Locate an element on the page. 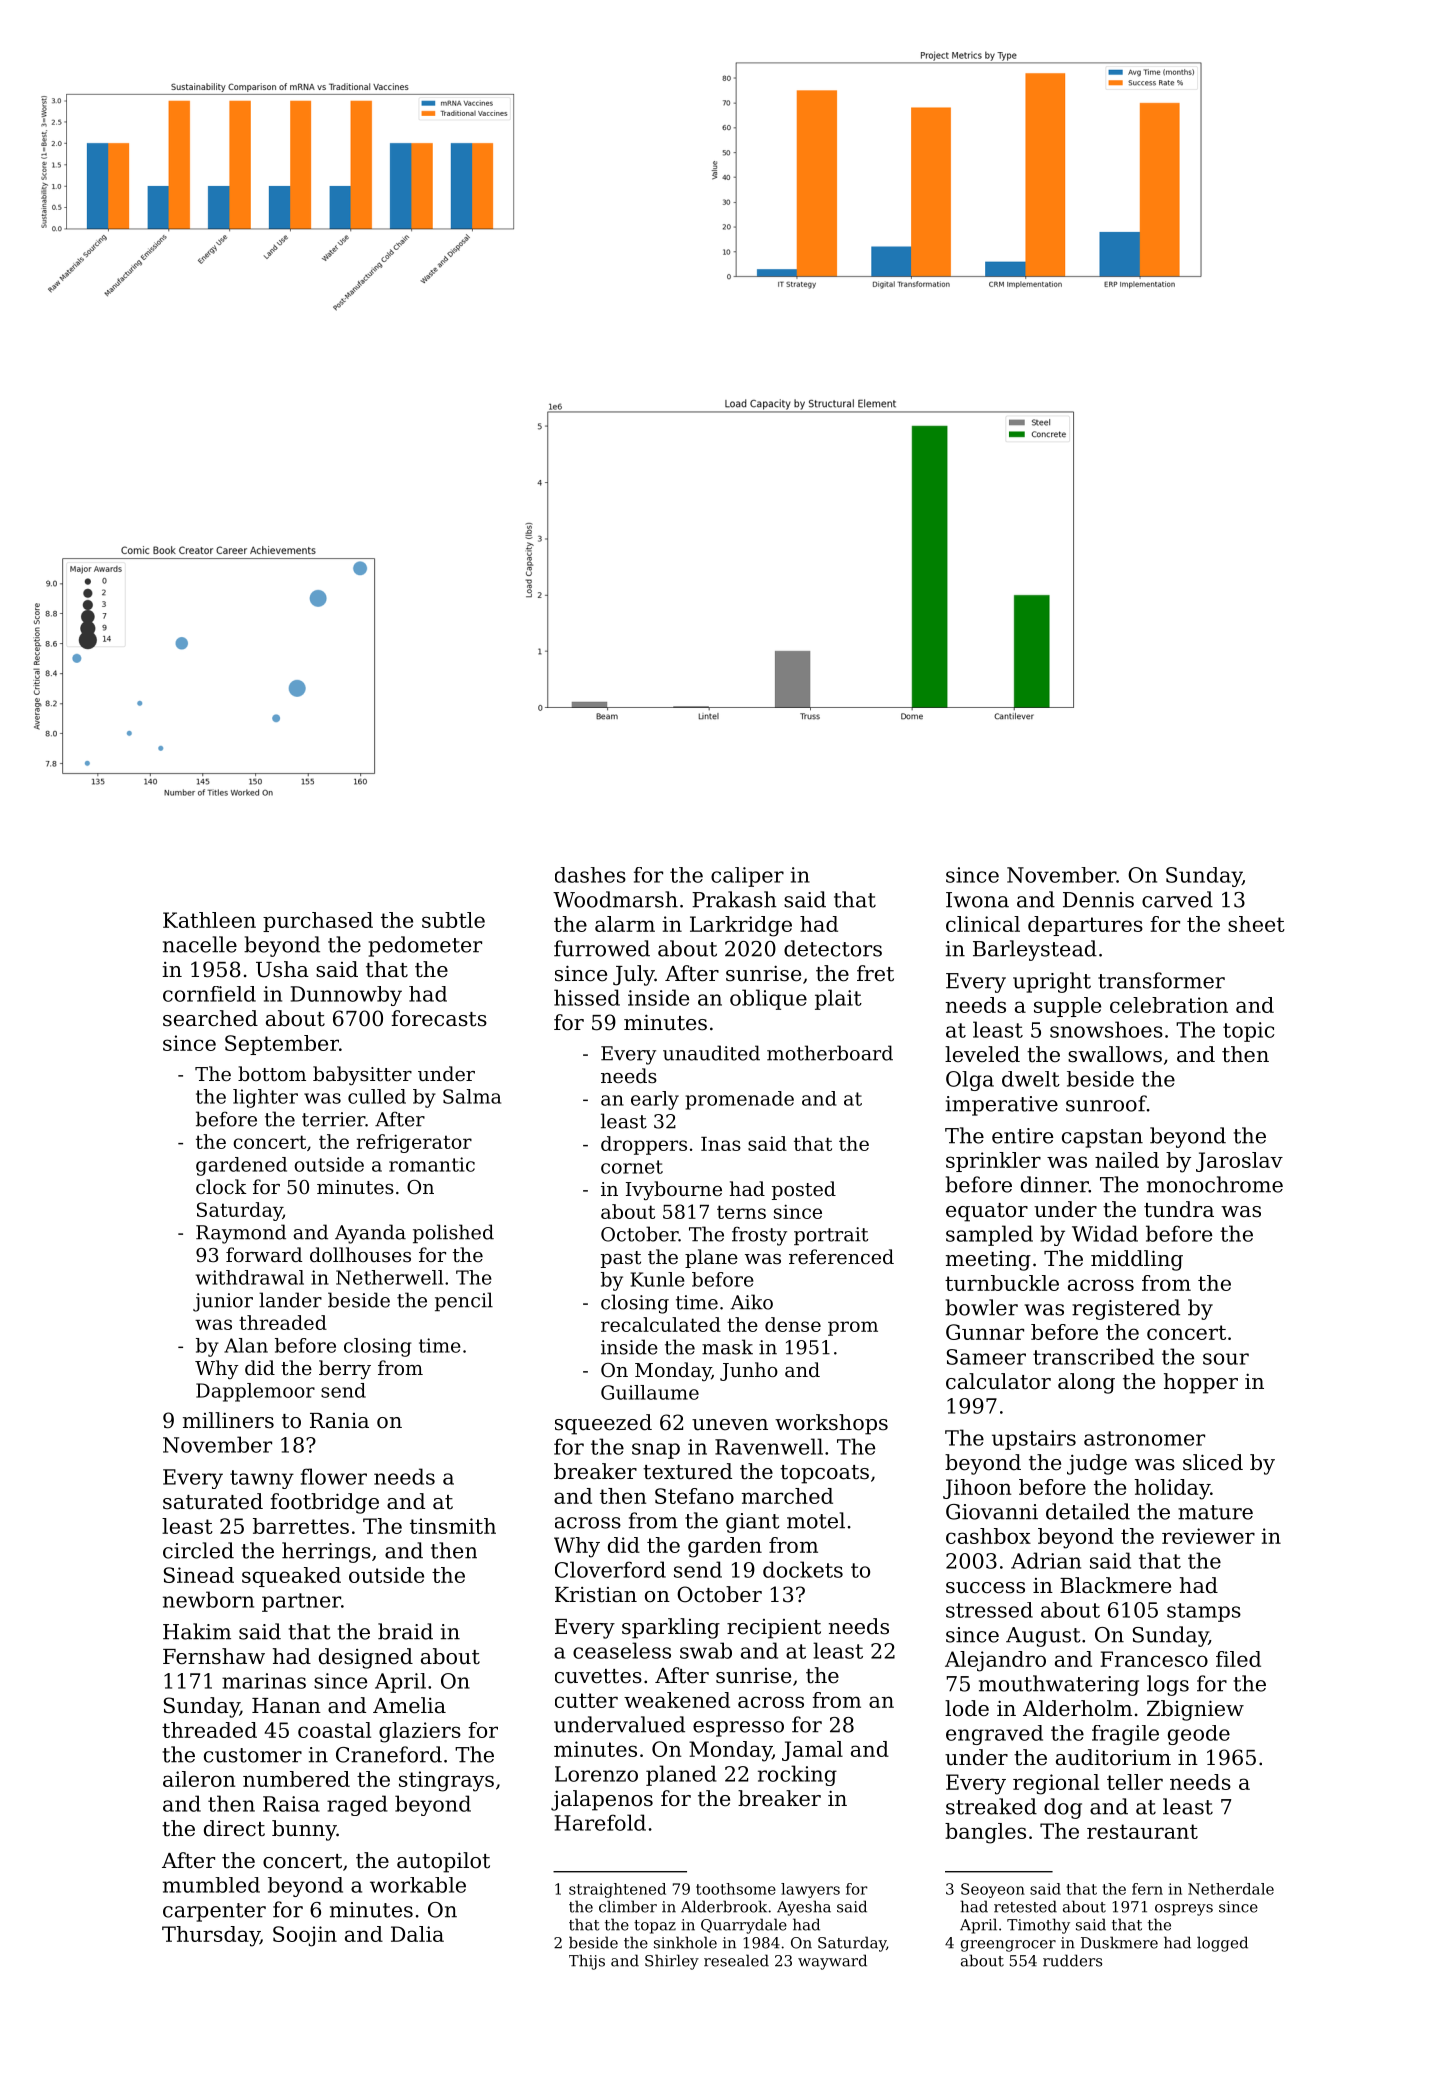 The height and width of the document is (2100, 1450). footbridge is located at coordinates (324, 1503).
